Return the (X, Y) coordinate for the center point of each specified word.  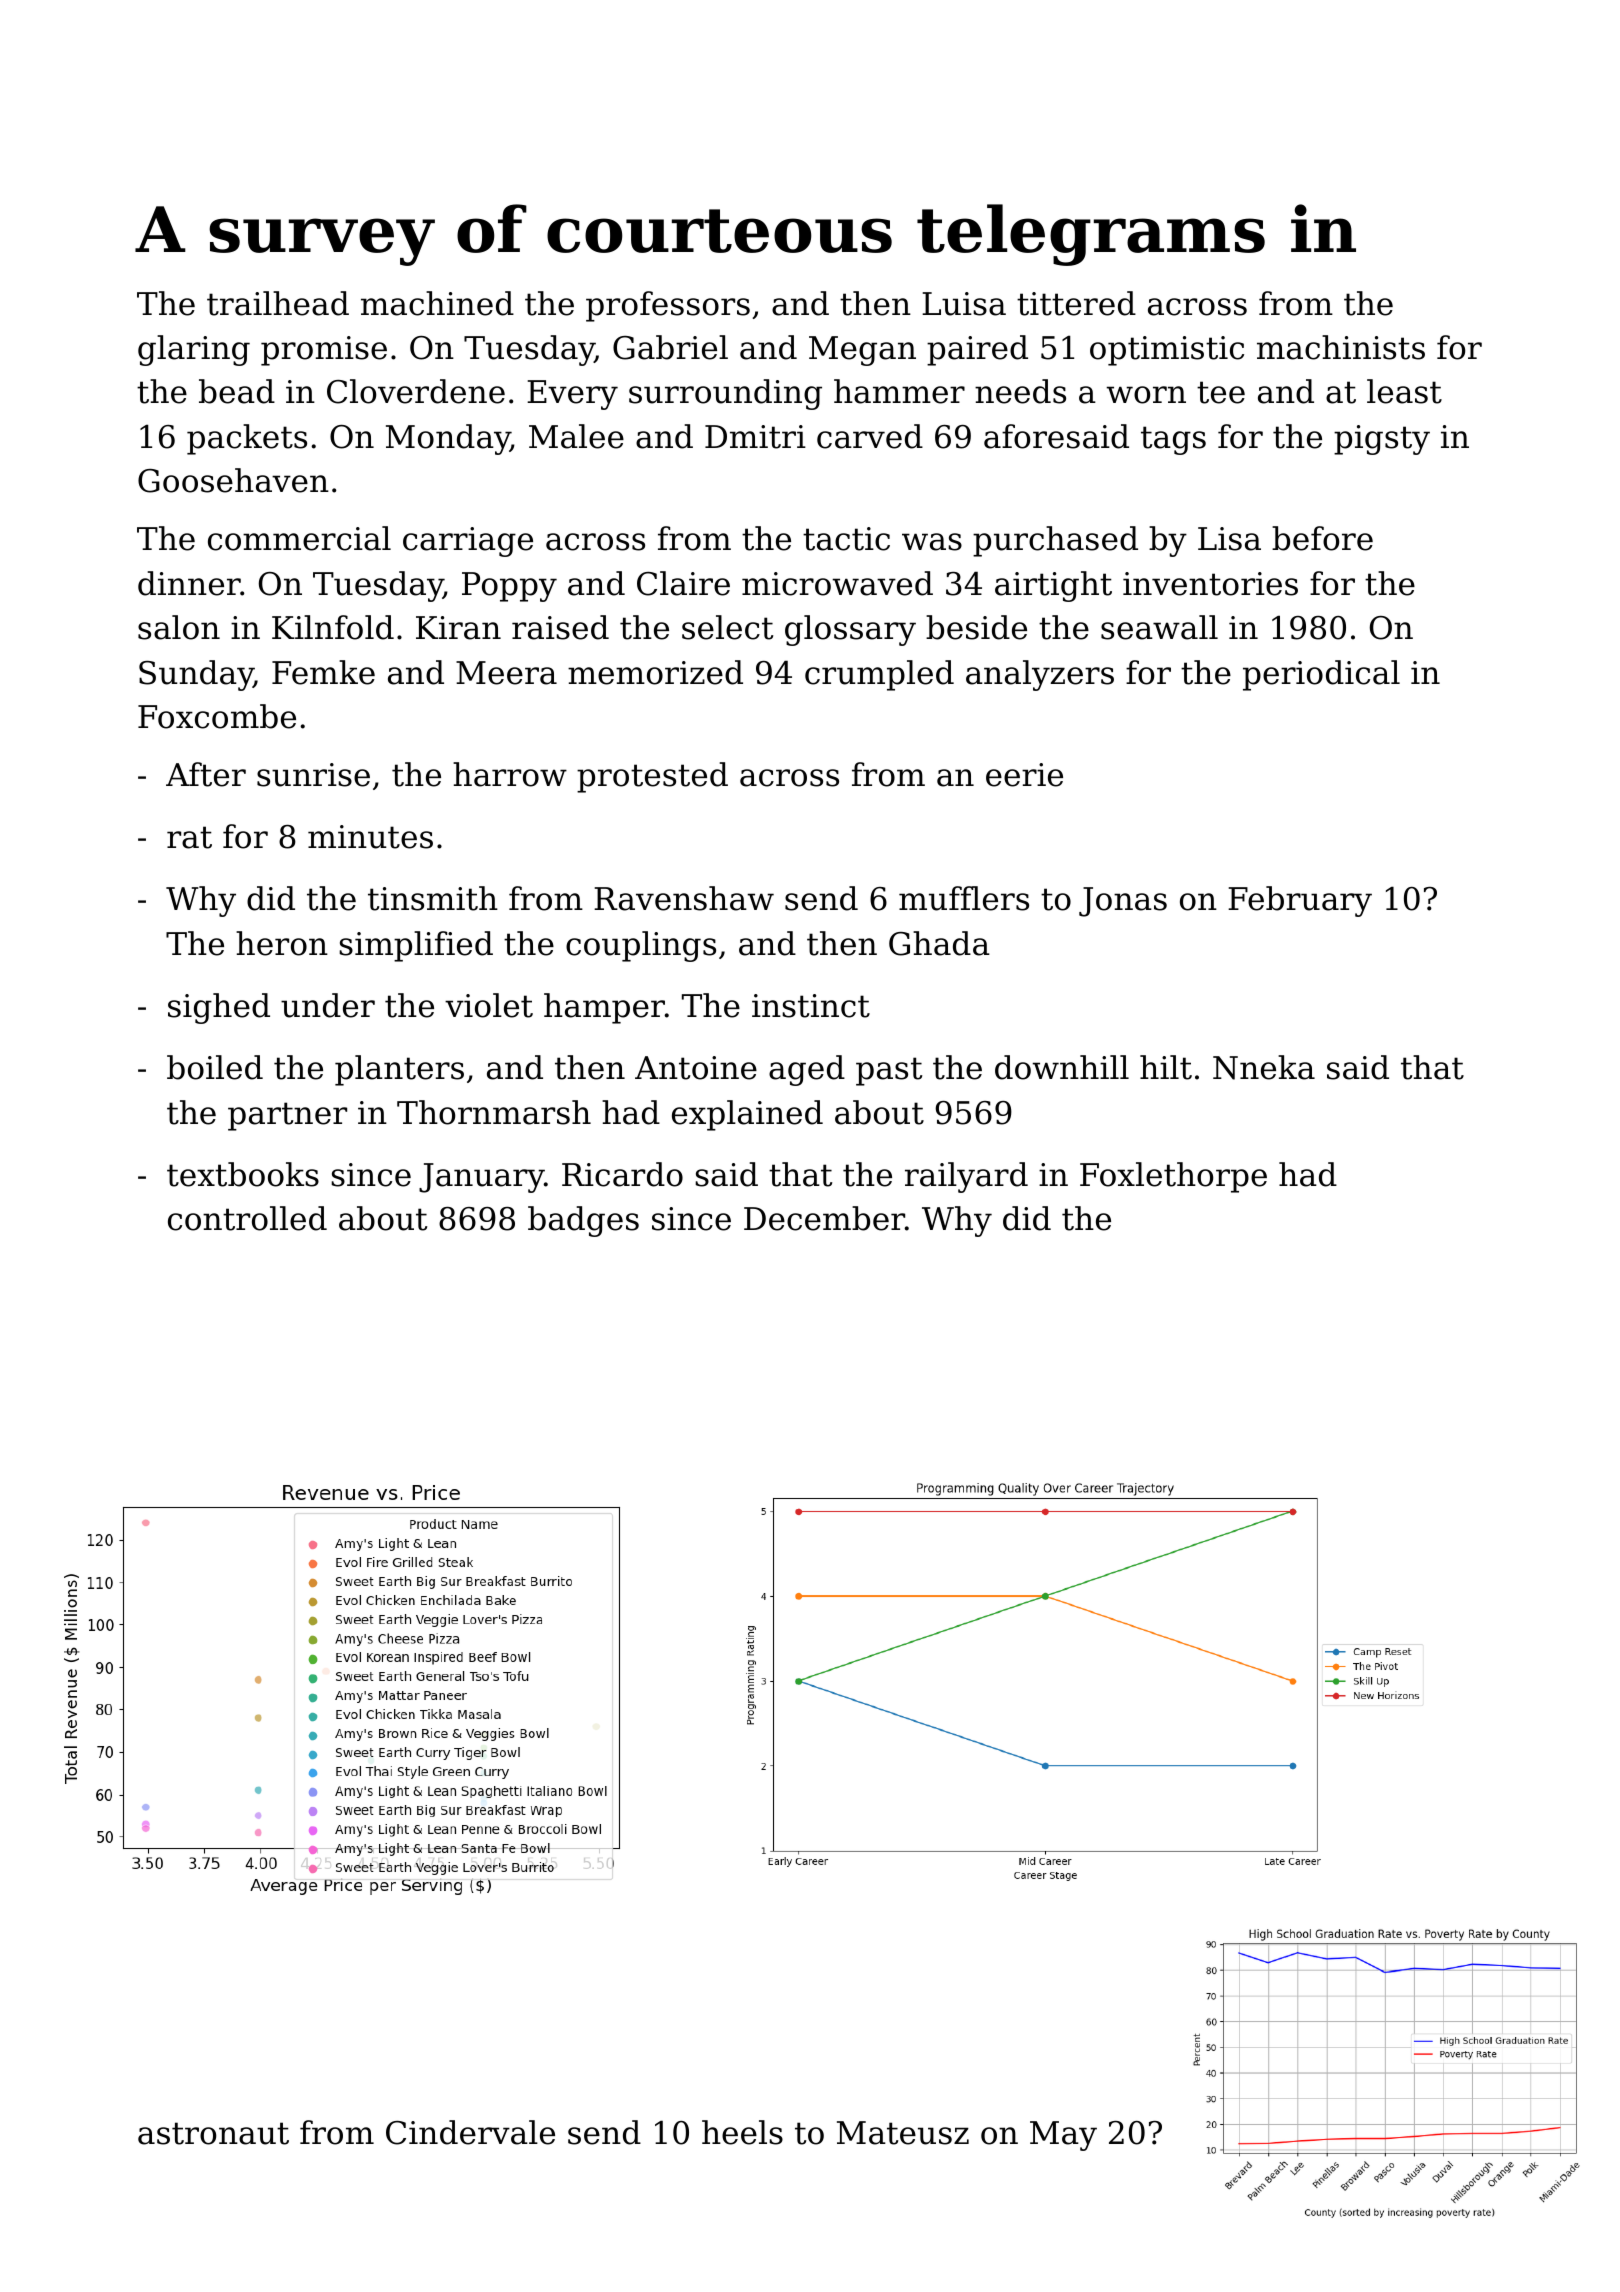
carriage (468, 542)
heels (742, 2132)
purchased (1055, 541)
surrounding (725, 394)
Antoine (696, 1068)
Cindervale (470, 2132)
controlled (247, 1218)
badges (583, 1221)
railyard (966, 1177)
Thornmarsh (494, 1112)
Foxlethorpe (1173, 1177)
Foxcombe (217, 716)
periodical (1321, 675)
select (727, 627)
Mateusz (903, 2133)
